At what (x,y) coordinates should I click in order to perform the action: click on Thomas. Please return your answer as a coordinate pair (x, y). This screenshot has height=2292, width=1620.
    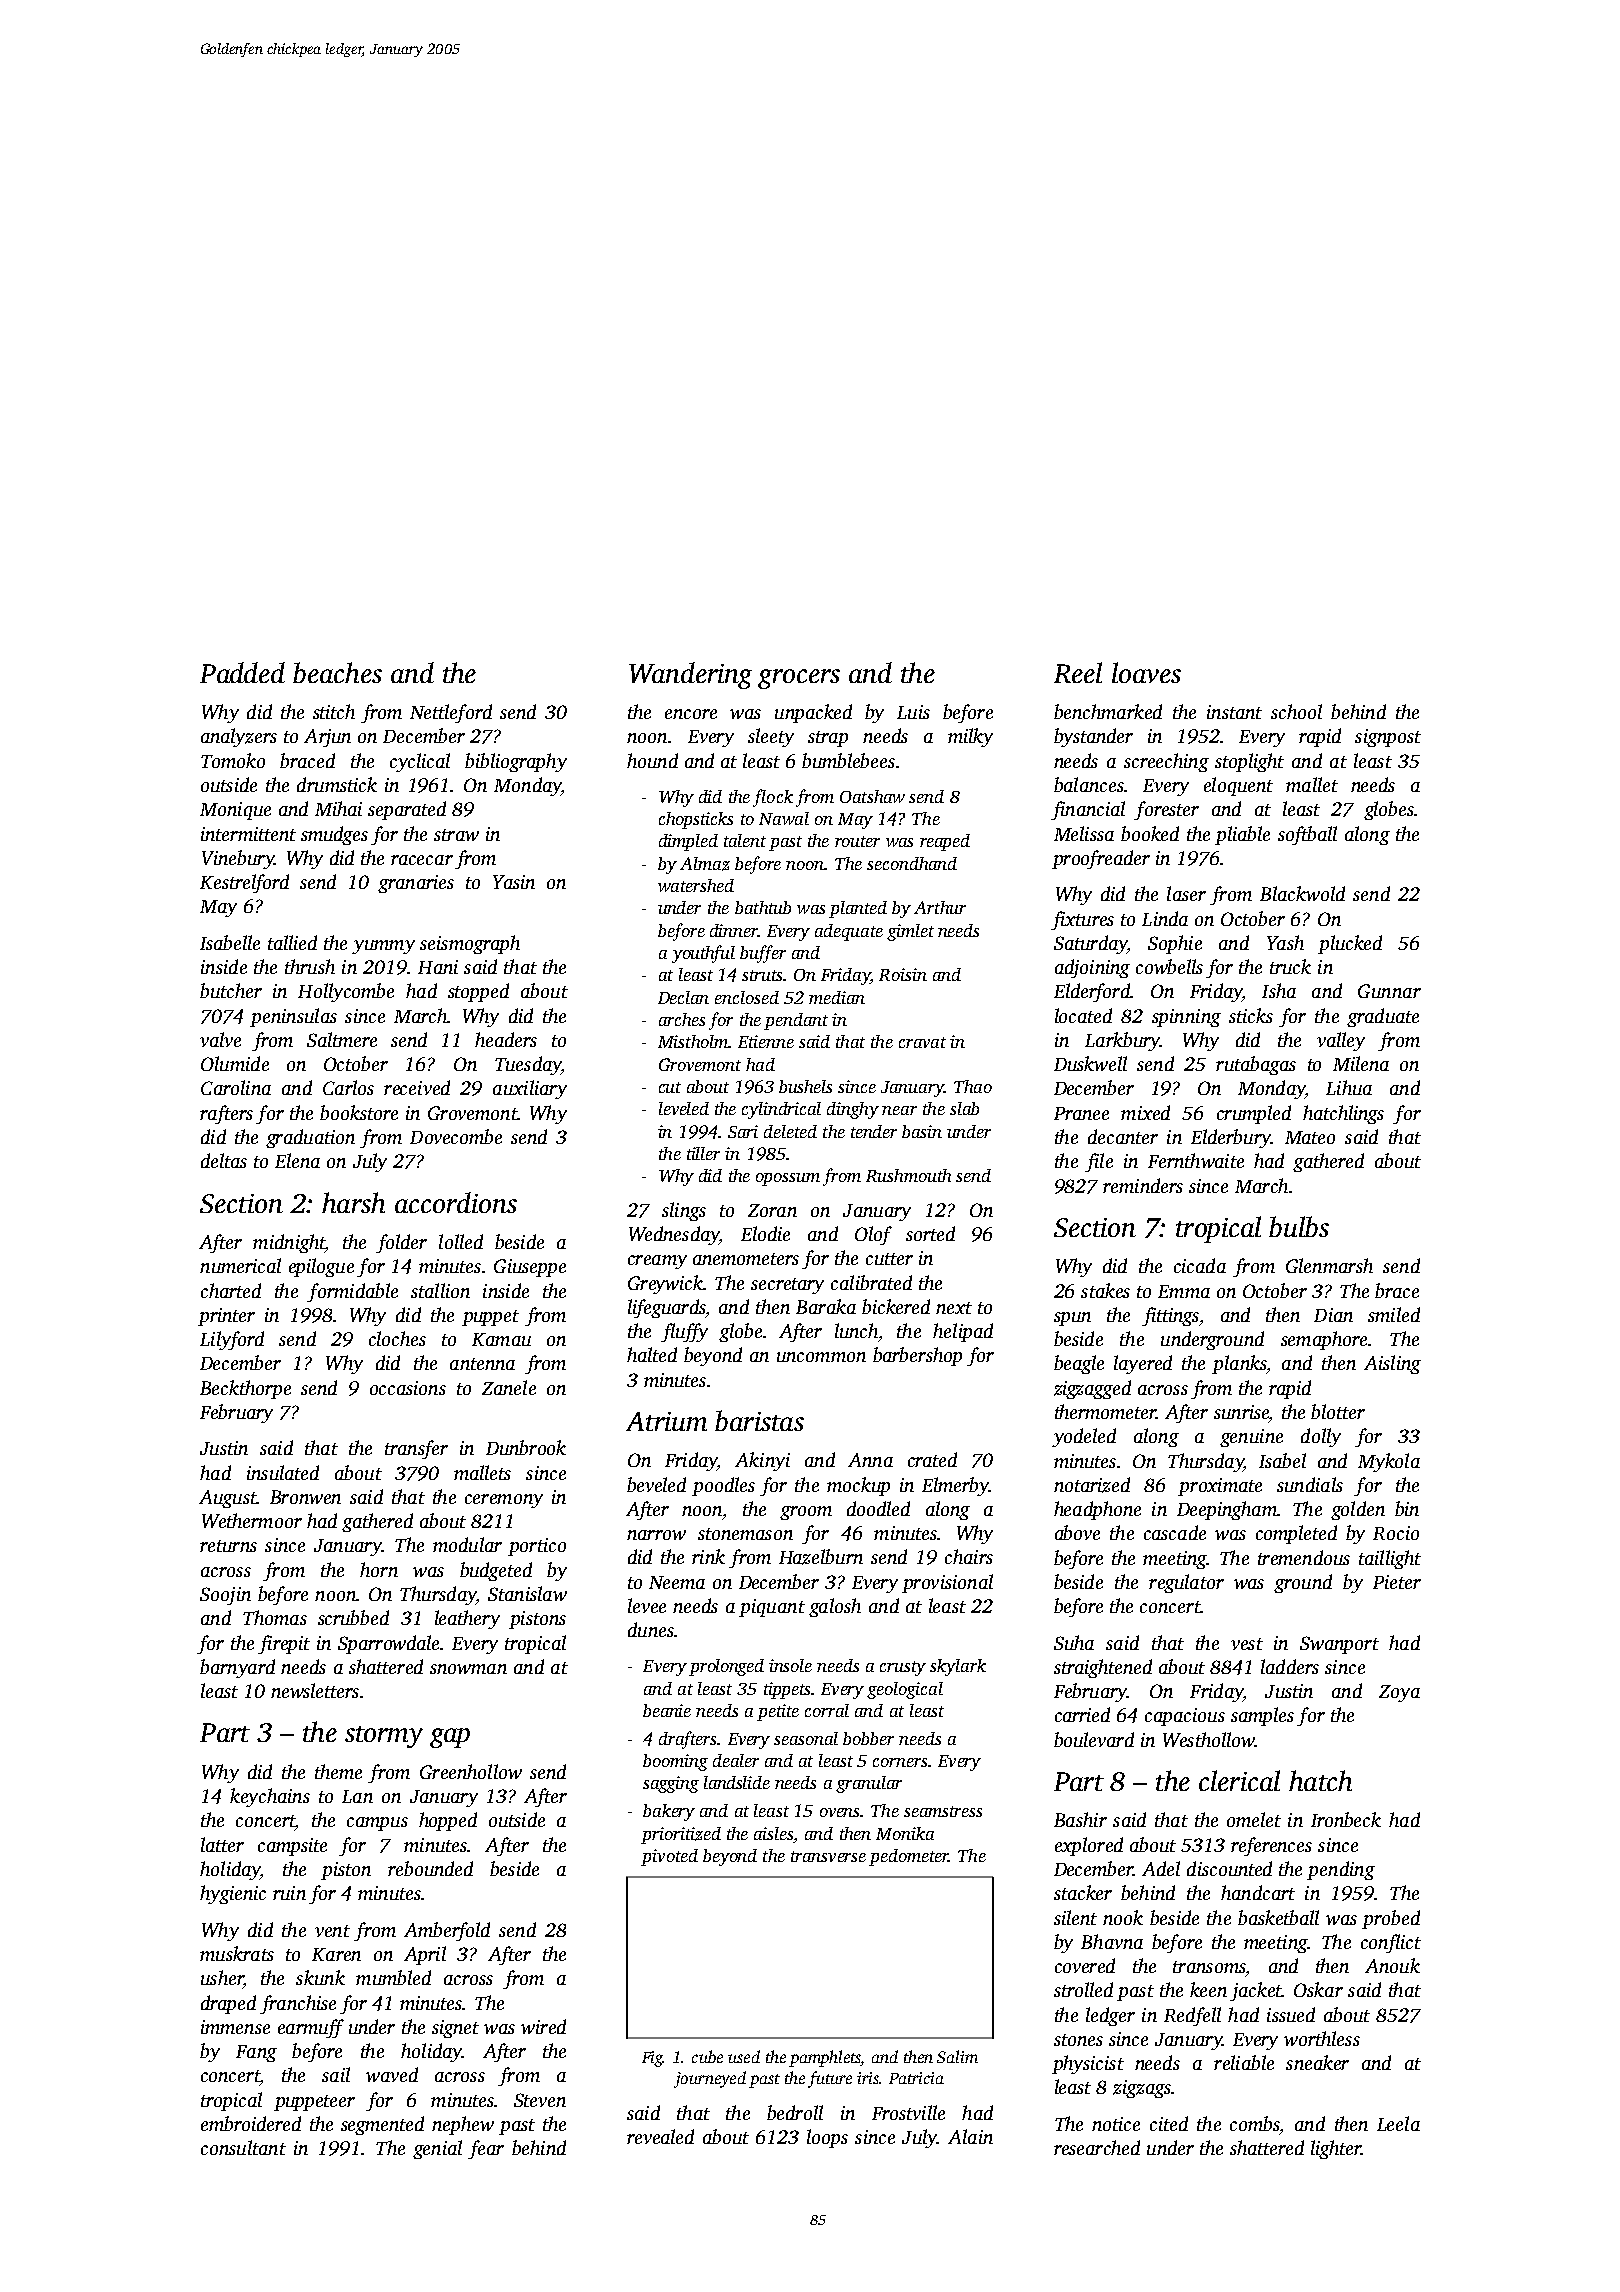
    Looking at the image, I should click on (275, 1617).
